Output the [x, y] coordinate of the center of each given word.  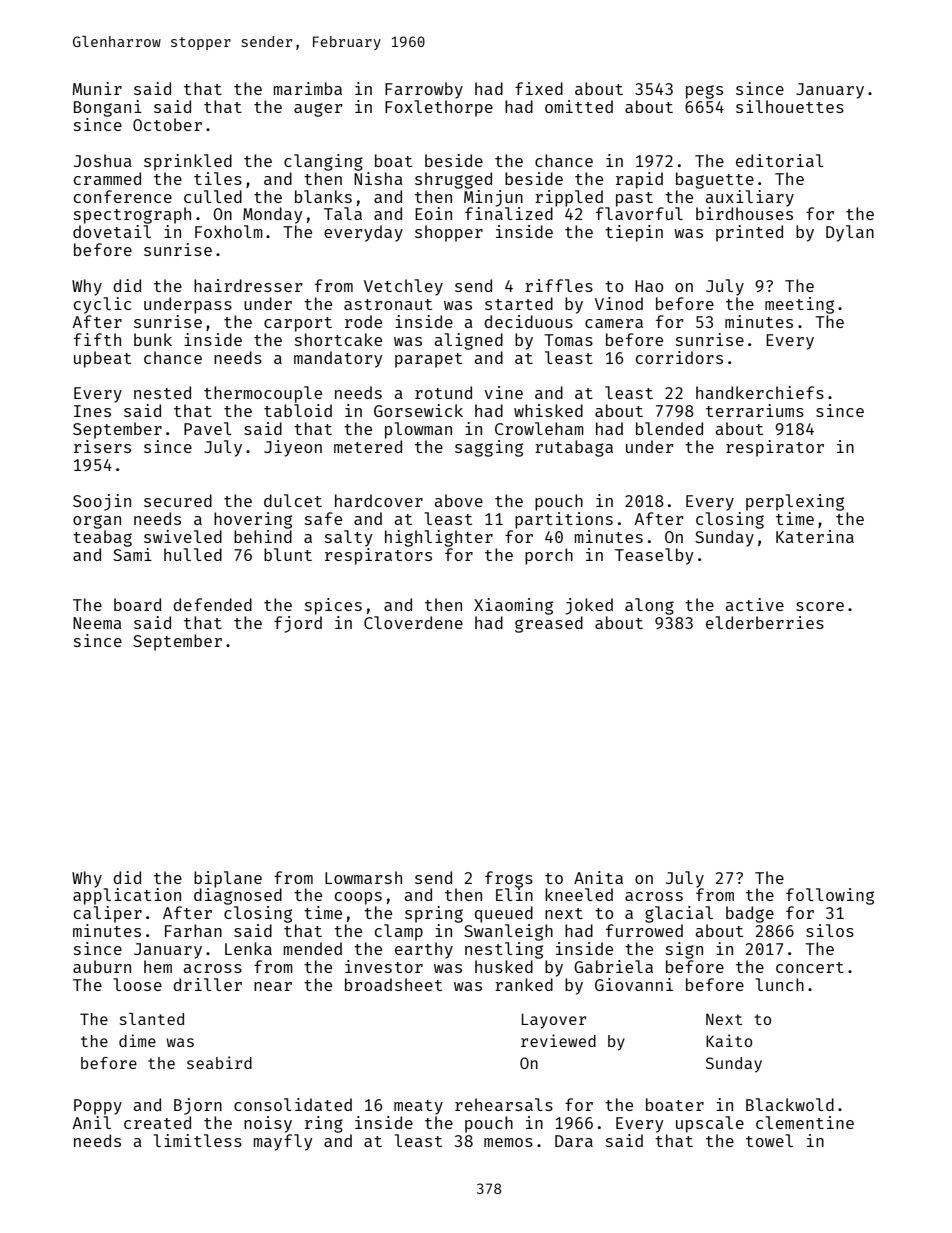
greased [549, 624]
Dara [574, 1141]
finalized [509, 213]
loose [137, 984]
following [830, 896]
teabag [102, 538]
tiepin [634, 233]
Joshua [103, 160]
